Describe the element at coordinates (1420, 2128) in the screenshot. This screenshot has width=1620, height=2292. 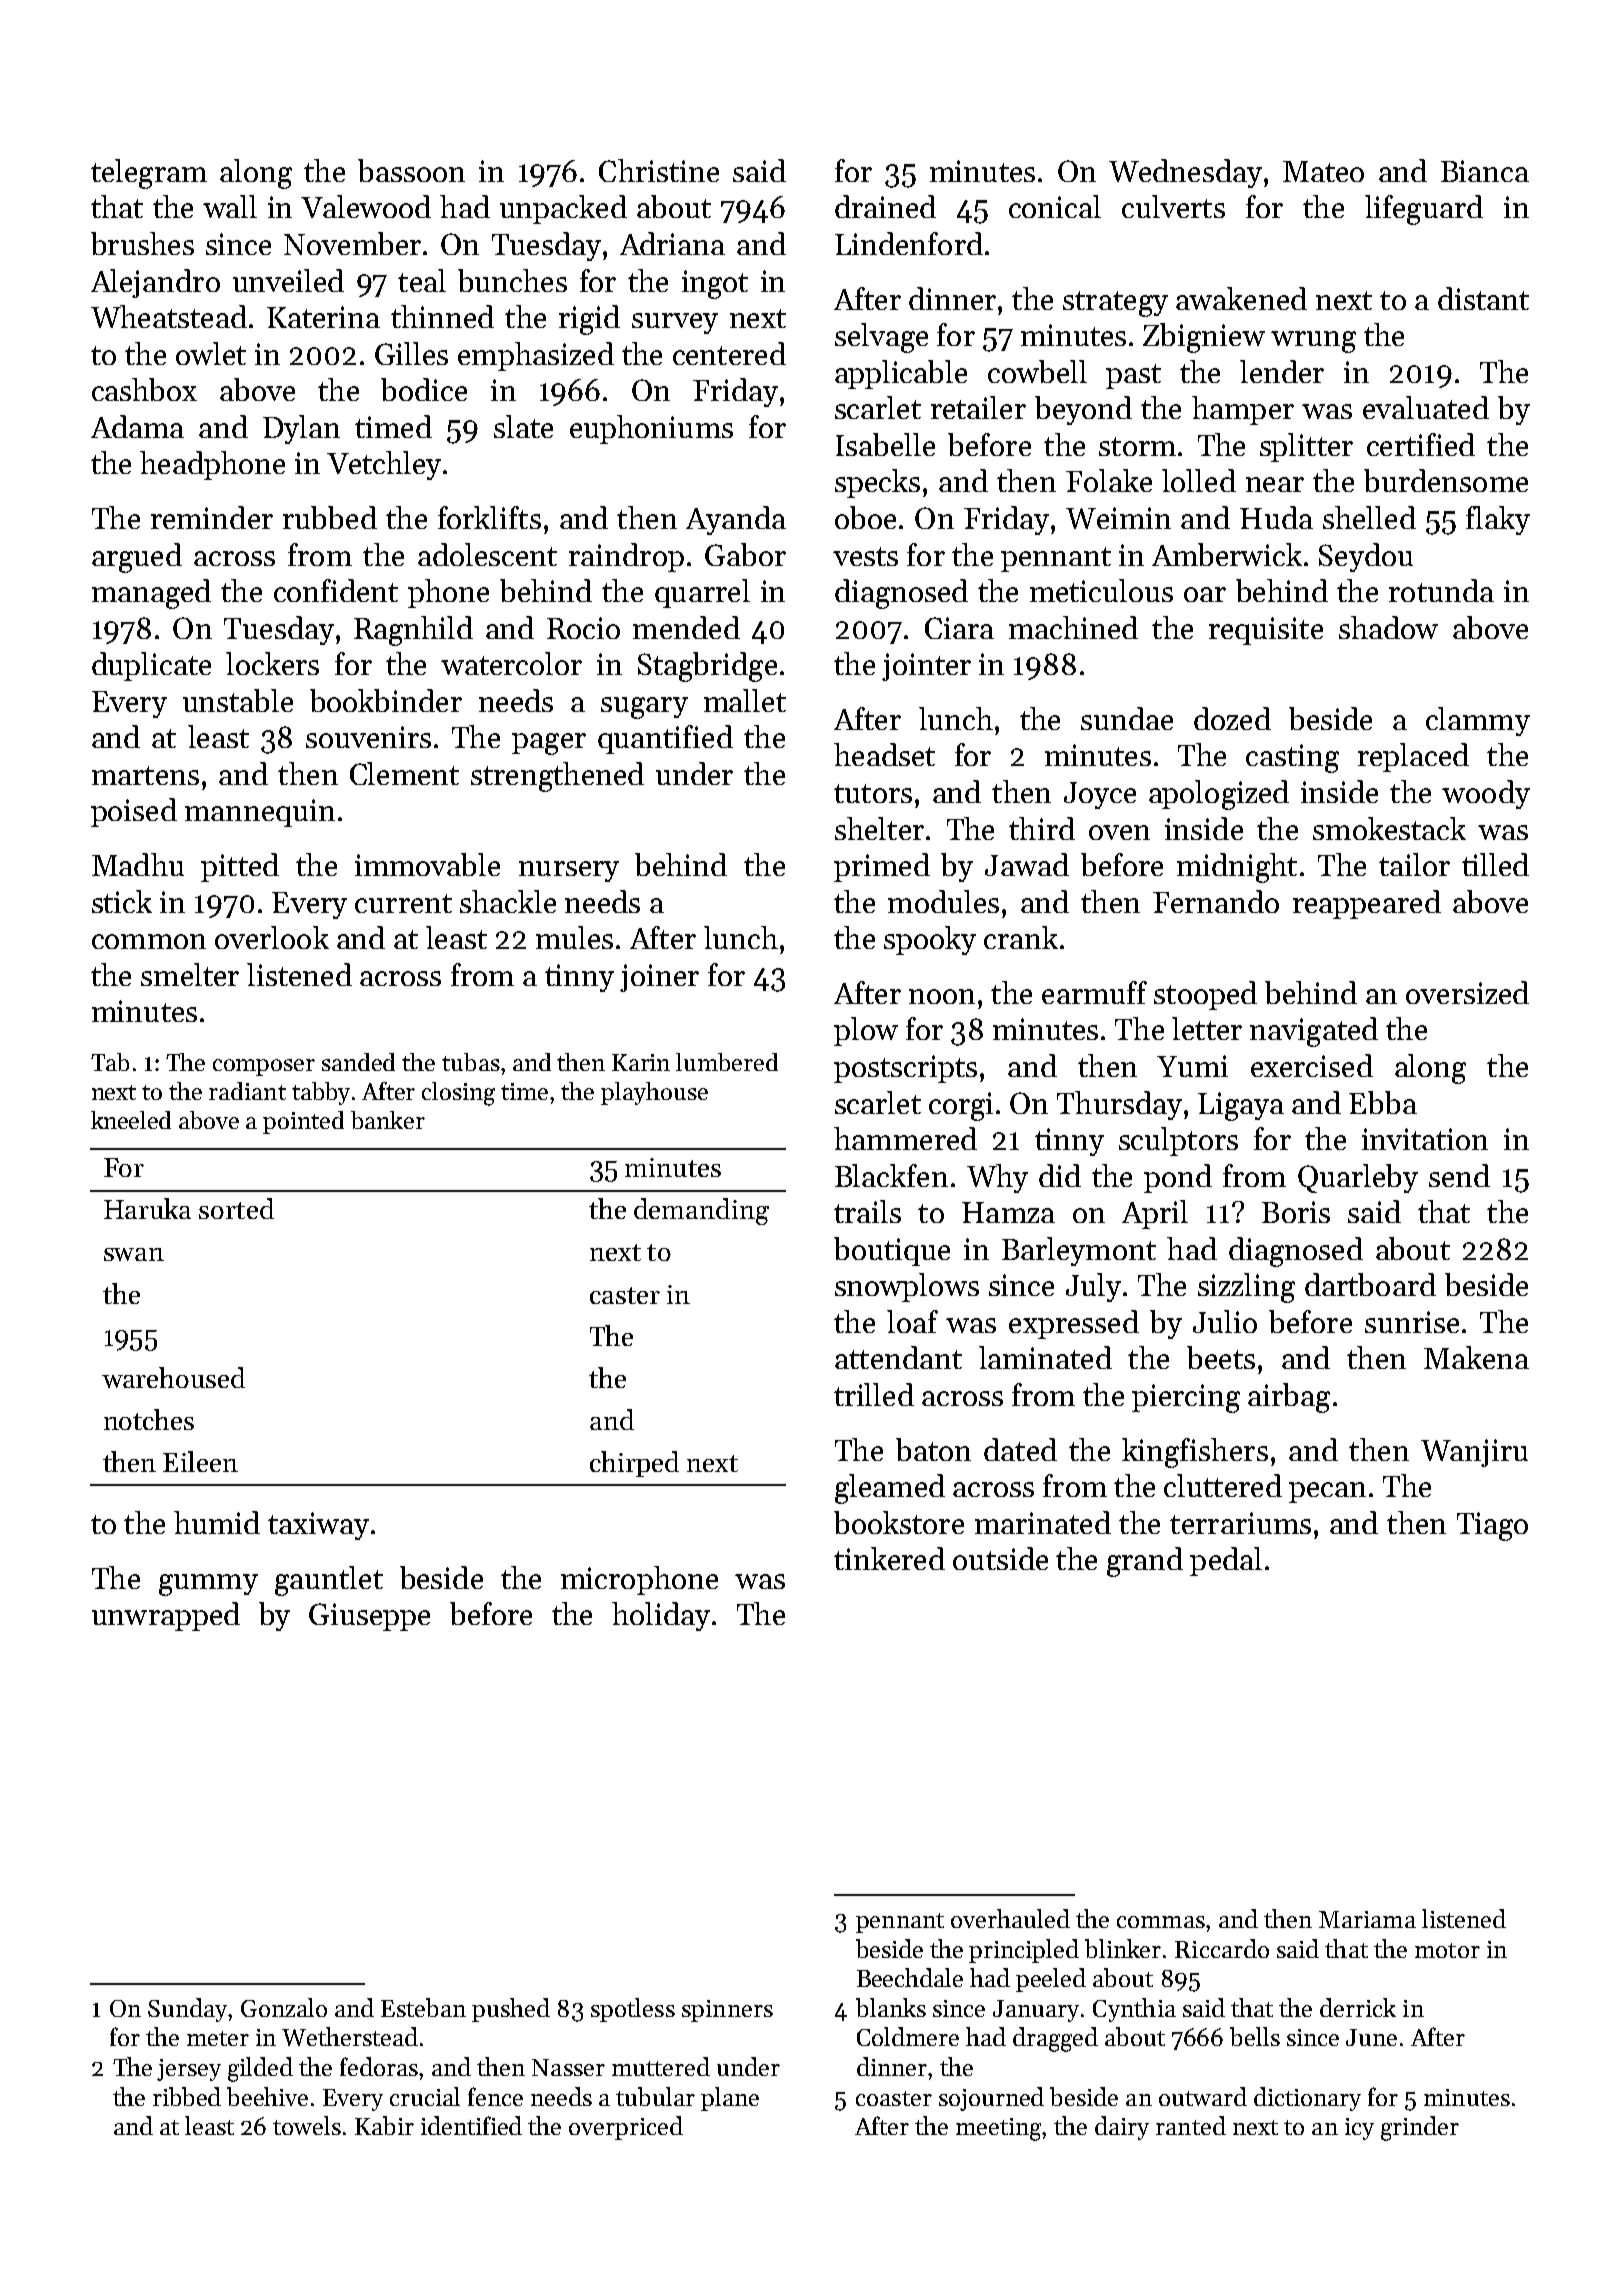
I see `grinder` at that location.
